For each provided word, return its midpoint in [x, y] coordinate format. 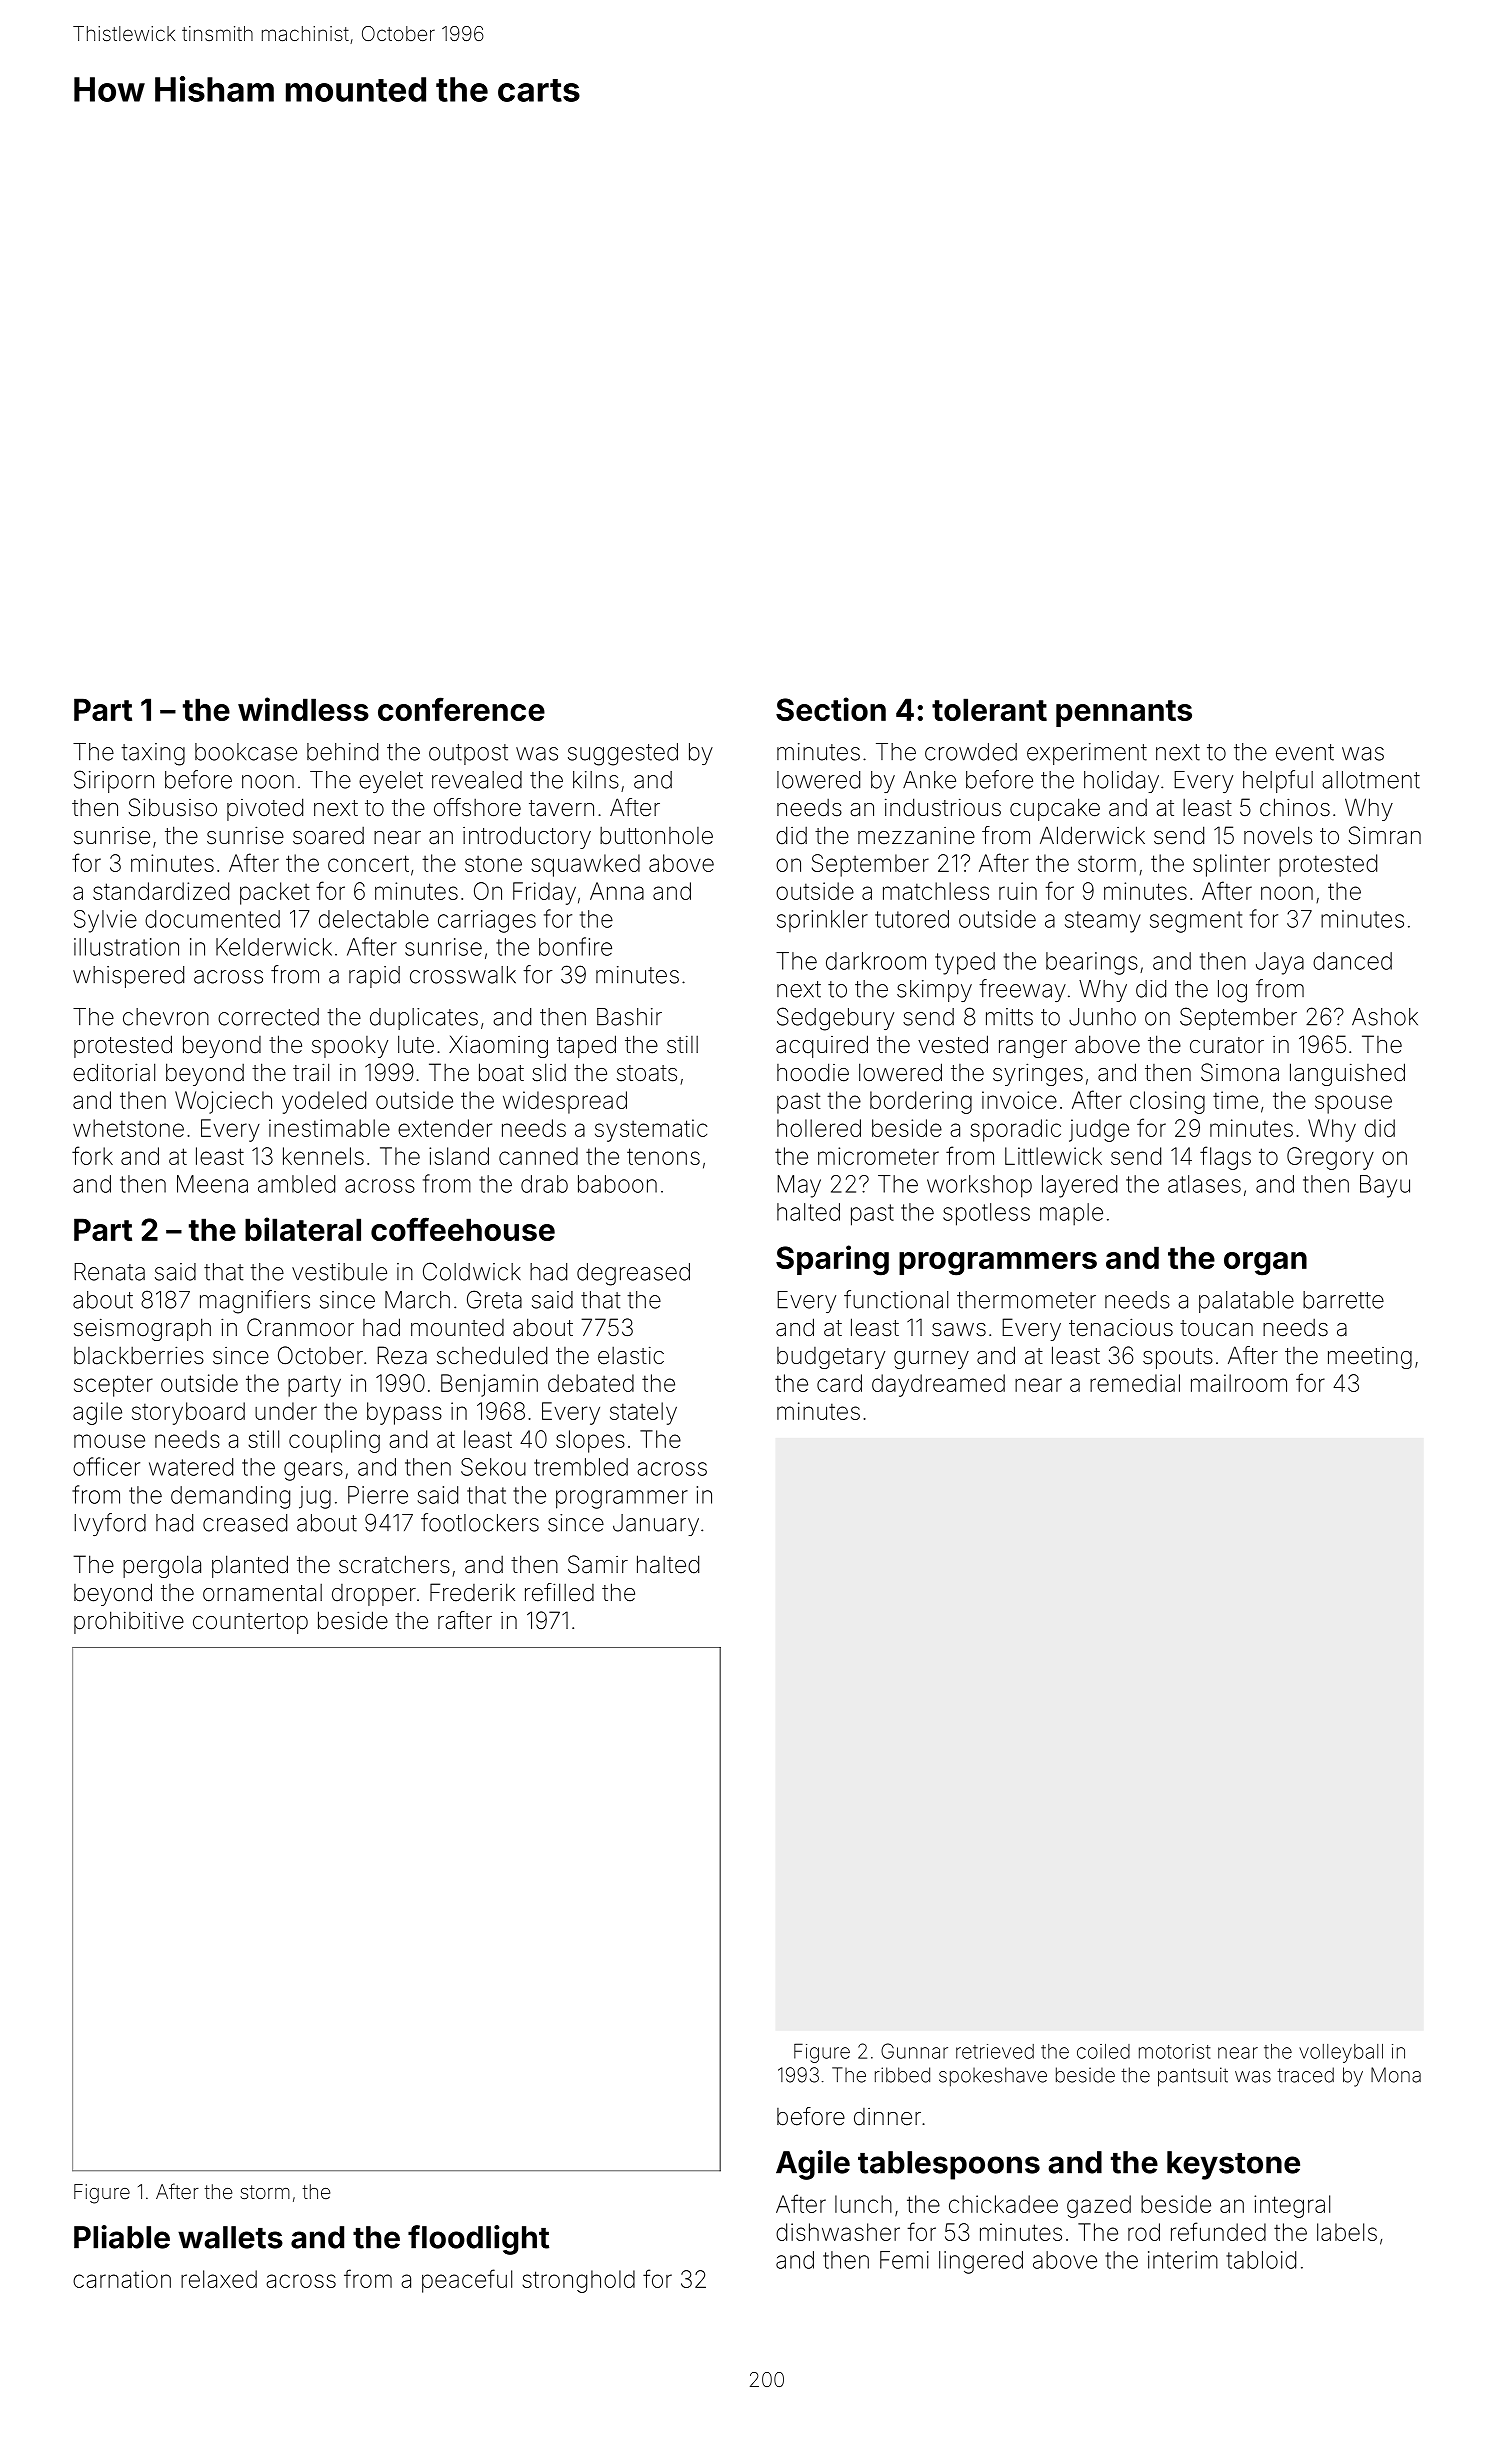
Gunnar [914, 2051]
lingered [981, 2262]
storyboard [188, 1413]
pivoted [265, 809]
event [1305, 752]
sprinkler [822, 921]
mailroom [1239, 1383]
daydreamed [938, 1385]
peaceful [467, 2281]
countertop [250, 1623]
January [656, 1525]
